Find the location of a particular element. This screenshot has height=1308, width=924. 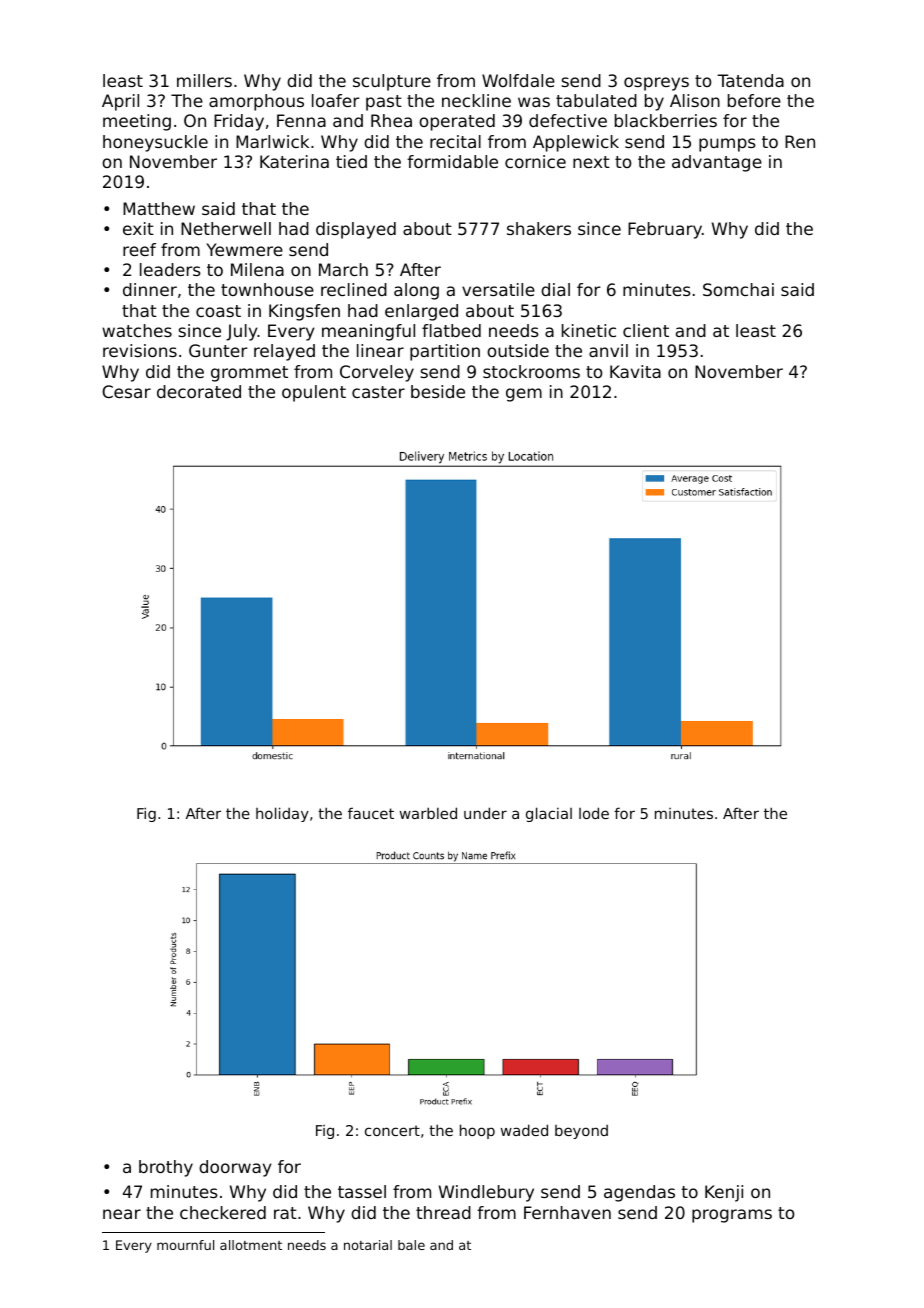

programs is located at coordinates (732, 1216).
